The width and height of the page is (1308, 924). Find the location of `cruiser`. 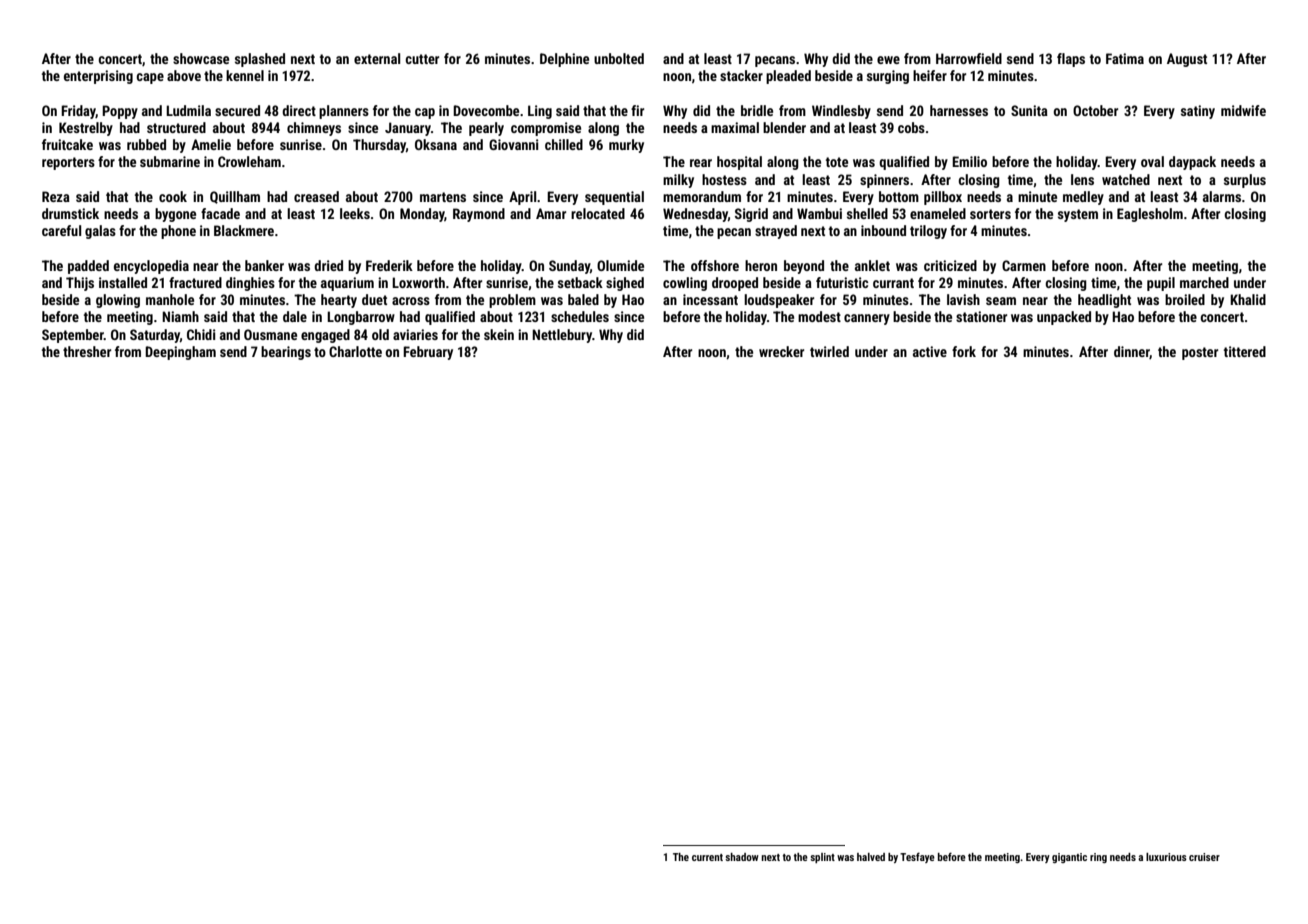

cruiser is located at coordinates (1204, 857).
